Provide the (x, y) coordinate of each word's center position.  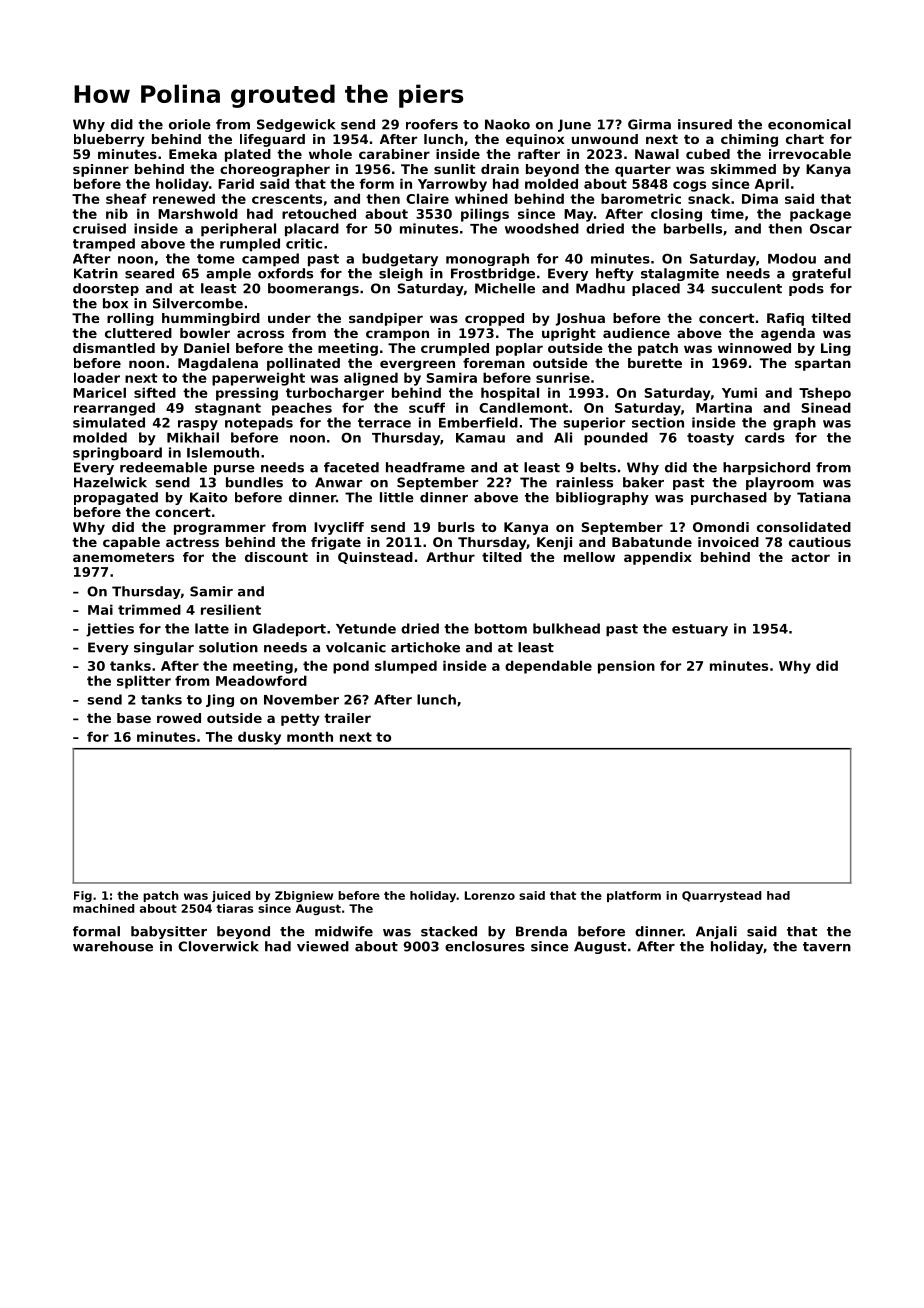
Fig (83, 896)
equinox (535, 140)
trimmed (149, 609)
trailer (347, 718)
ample (228, 274)
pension (626, 667)
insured (705, 124)
